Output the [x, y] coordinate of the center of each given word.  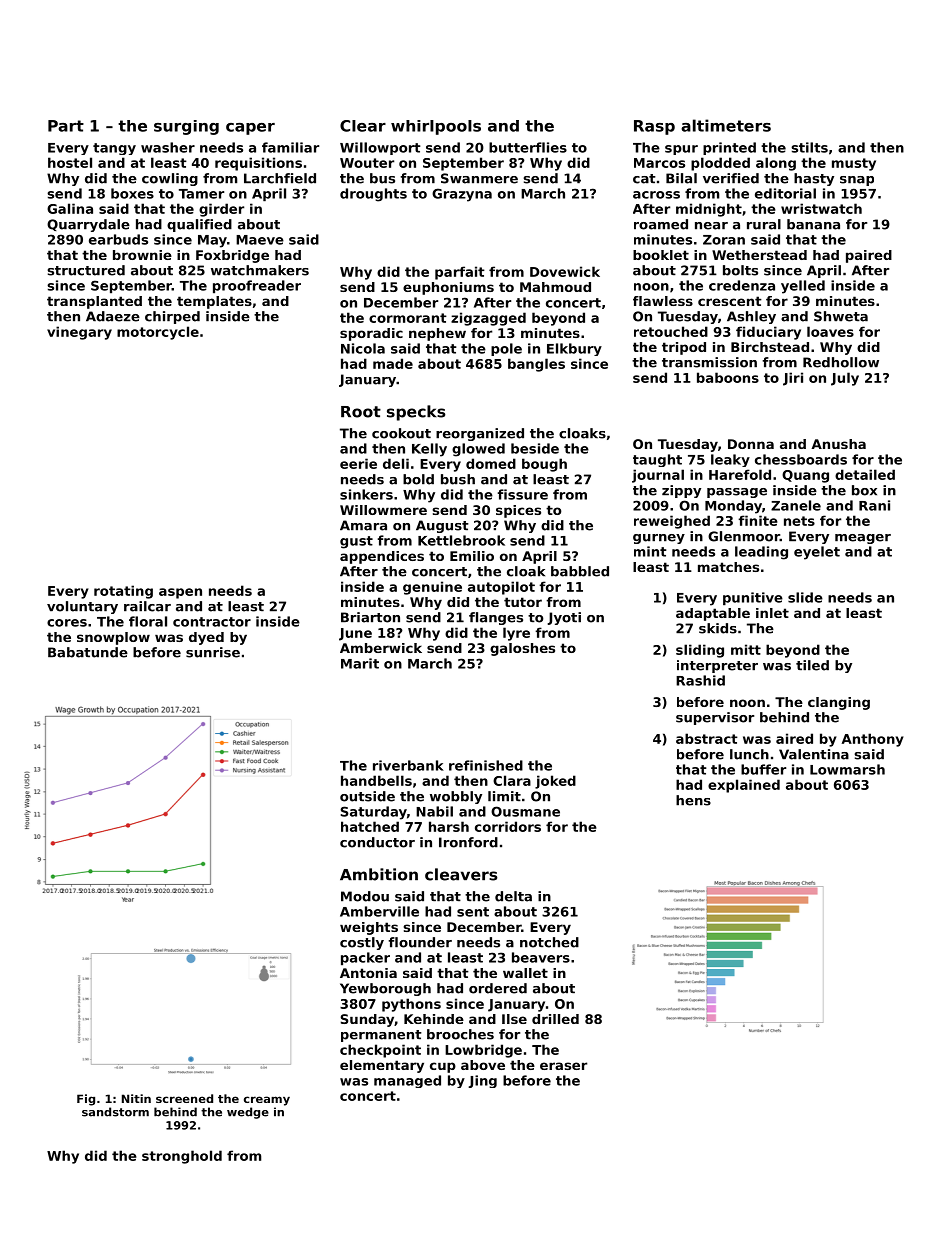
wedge [248, 1113]
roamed [661, 224]
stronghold [182, 1157]
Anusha [838, 444]
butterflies [528, 147]
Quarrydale [88, 225]
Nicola [363, 348]
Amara [363, 525]
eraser [563, 1066]
